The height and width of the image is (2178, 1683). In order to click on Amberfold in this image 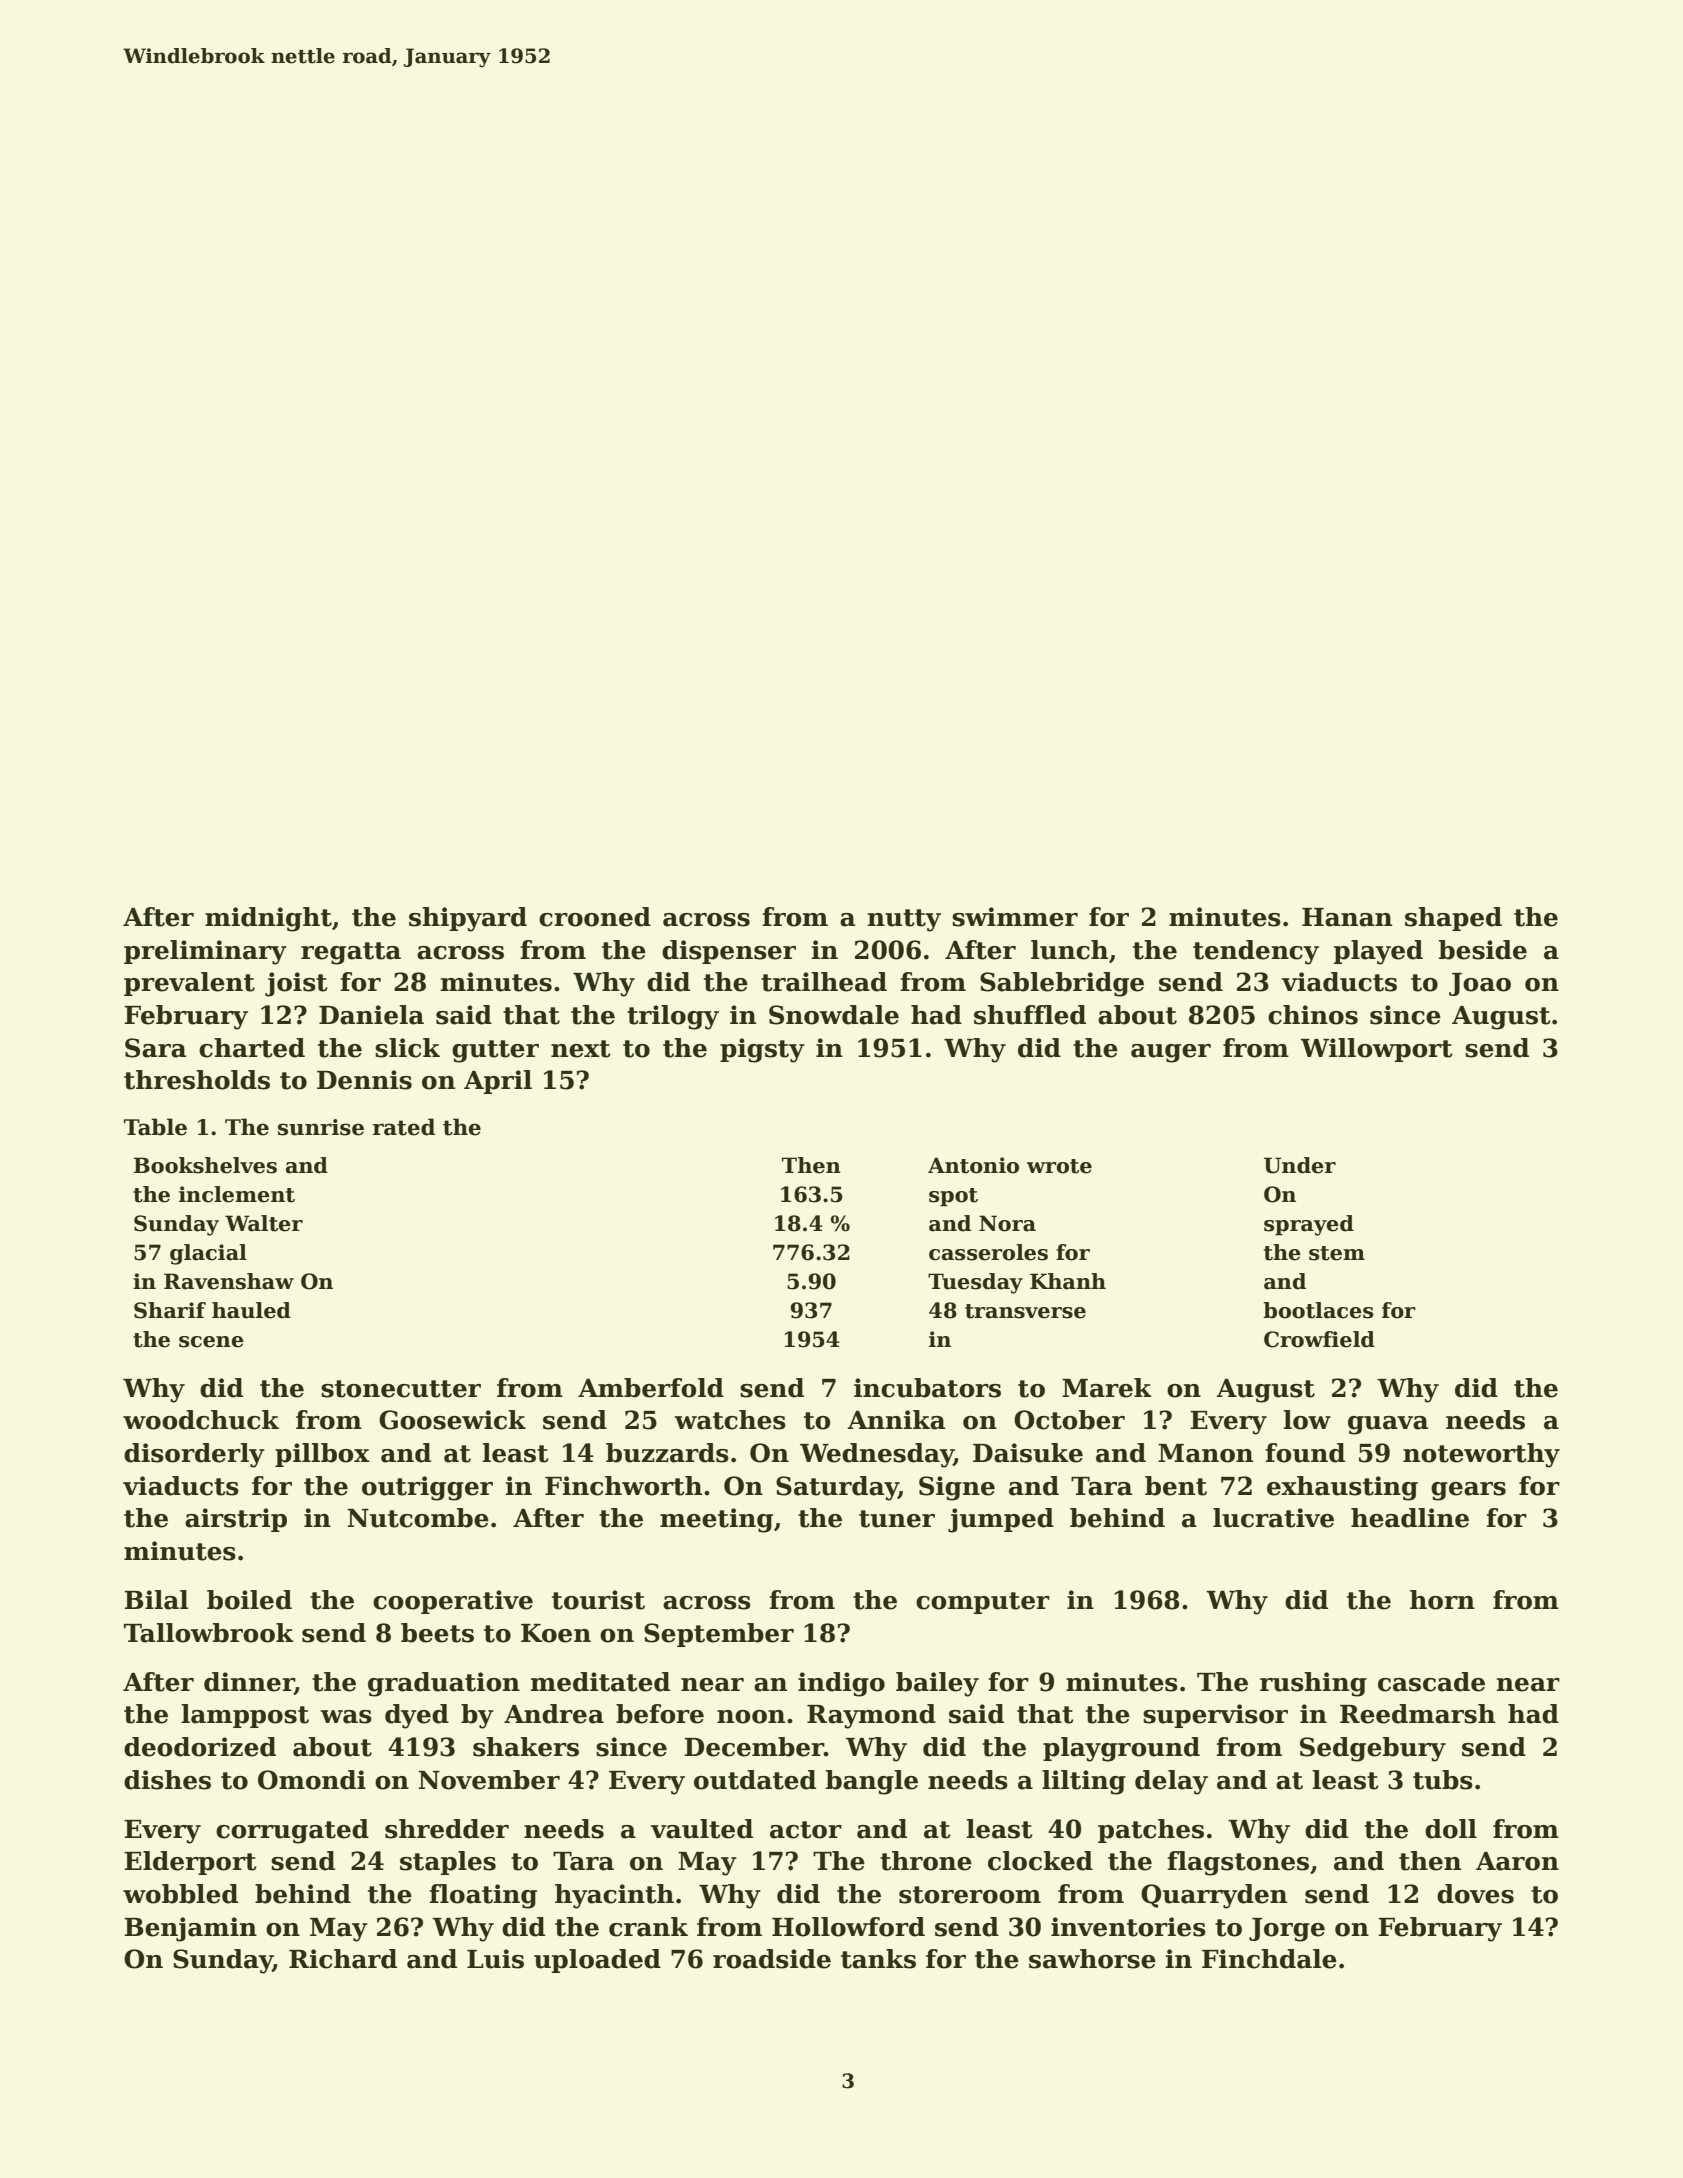, I will do `click(651, 1388)`.
